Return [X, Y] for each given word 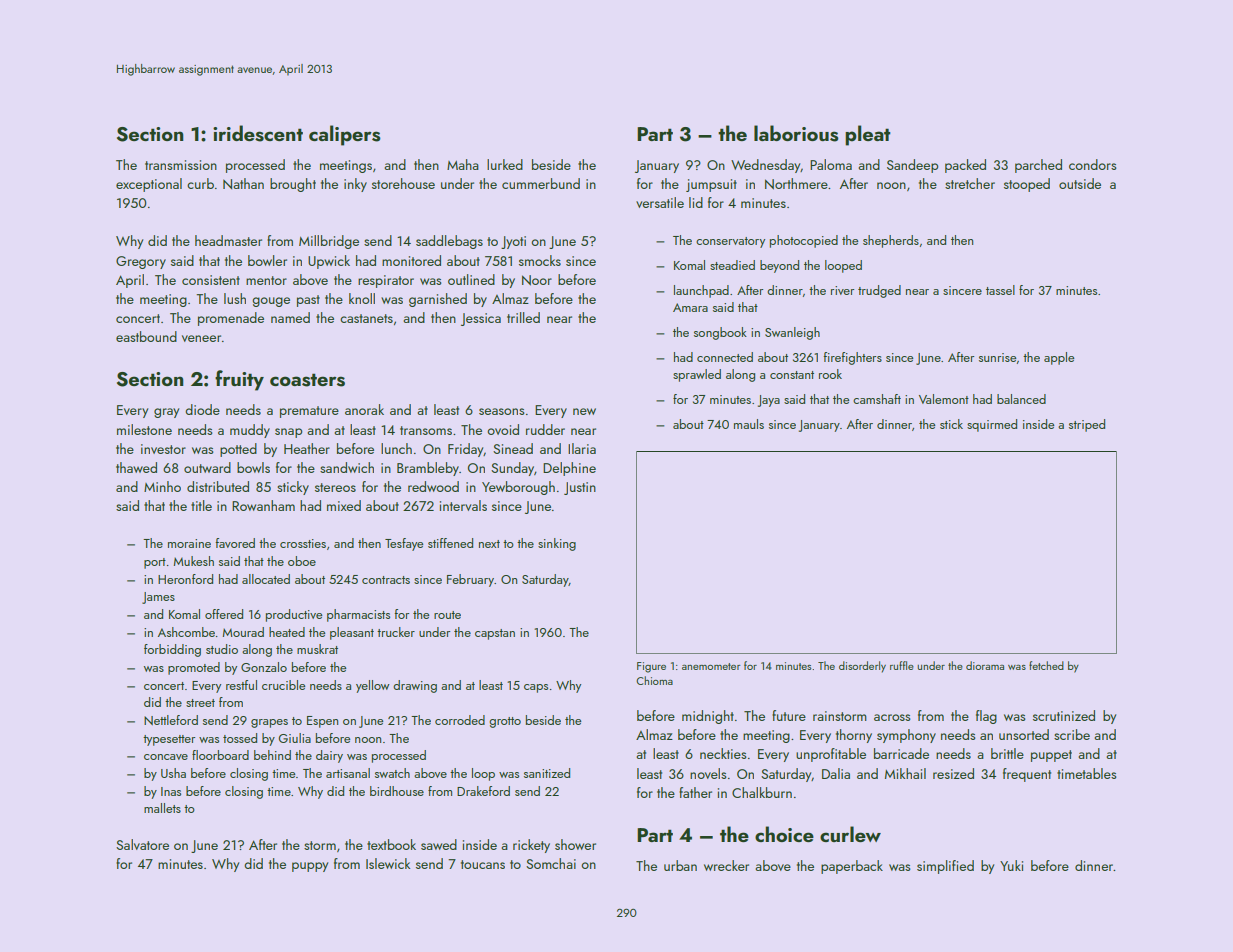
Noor [537, 280]
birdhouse [397, 791]
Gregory [141, 262]
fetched [1046, 665]
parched [1038, 166]
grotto [505, 722]
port [155, 563]
